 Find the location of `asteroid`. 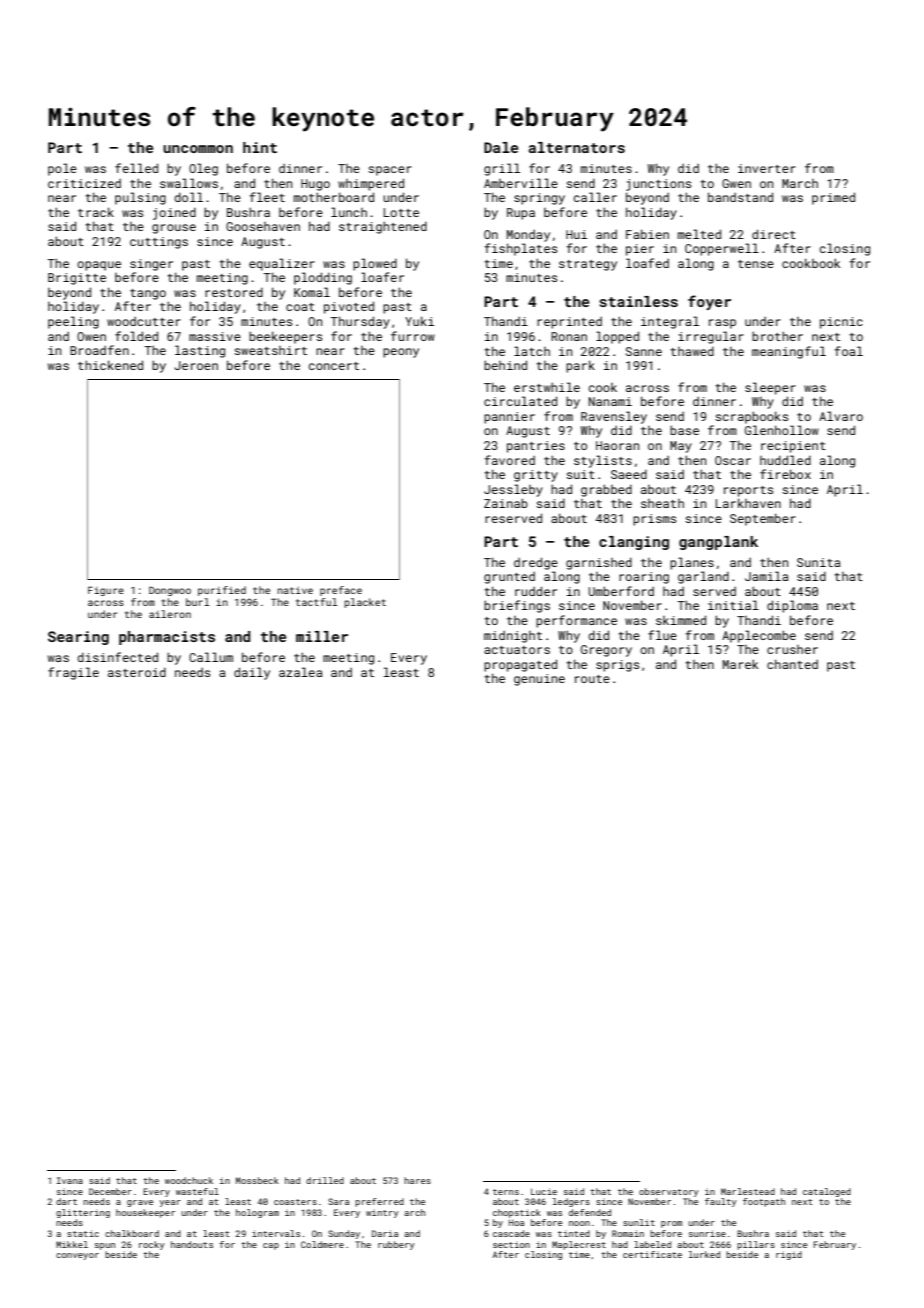

asteroid is located at coordinates (137, 672).
